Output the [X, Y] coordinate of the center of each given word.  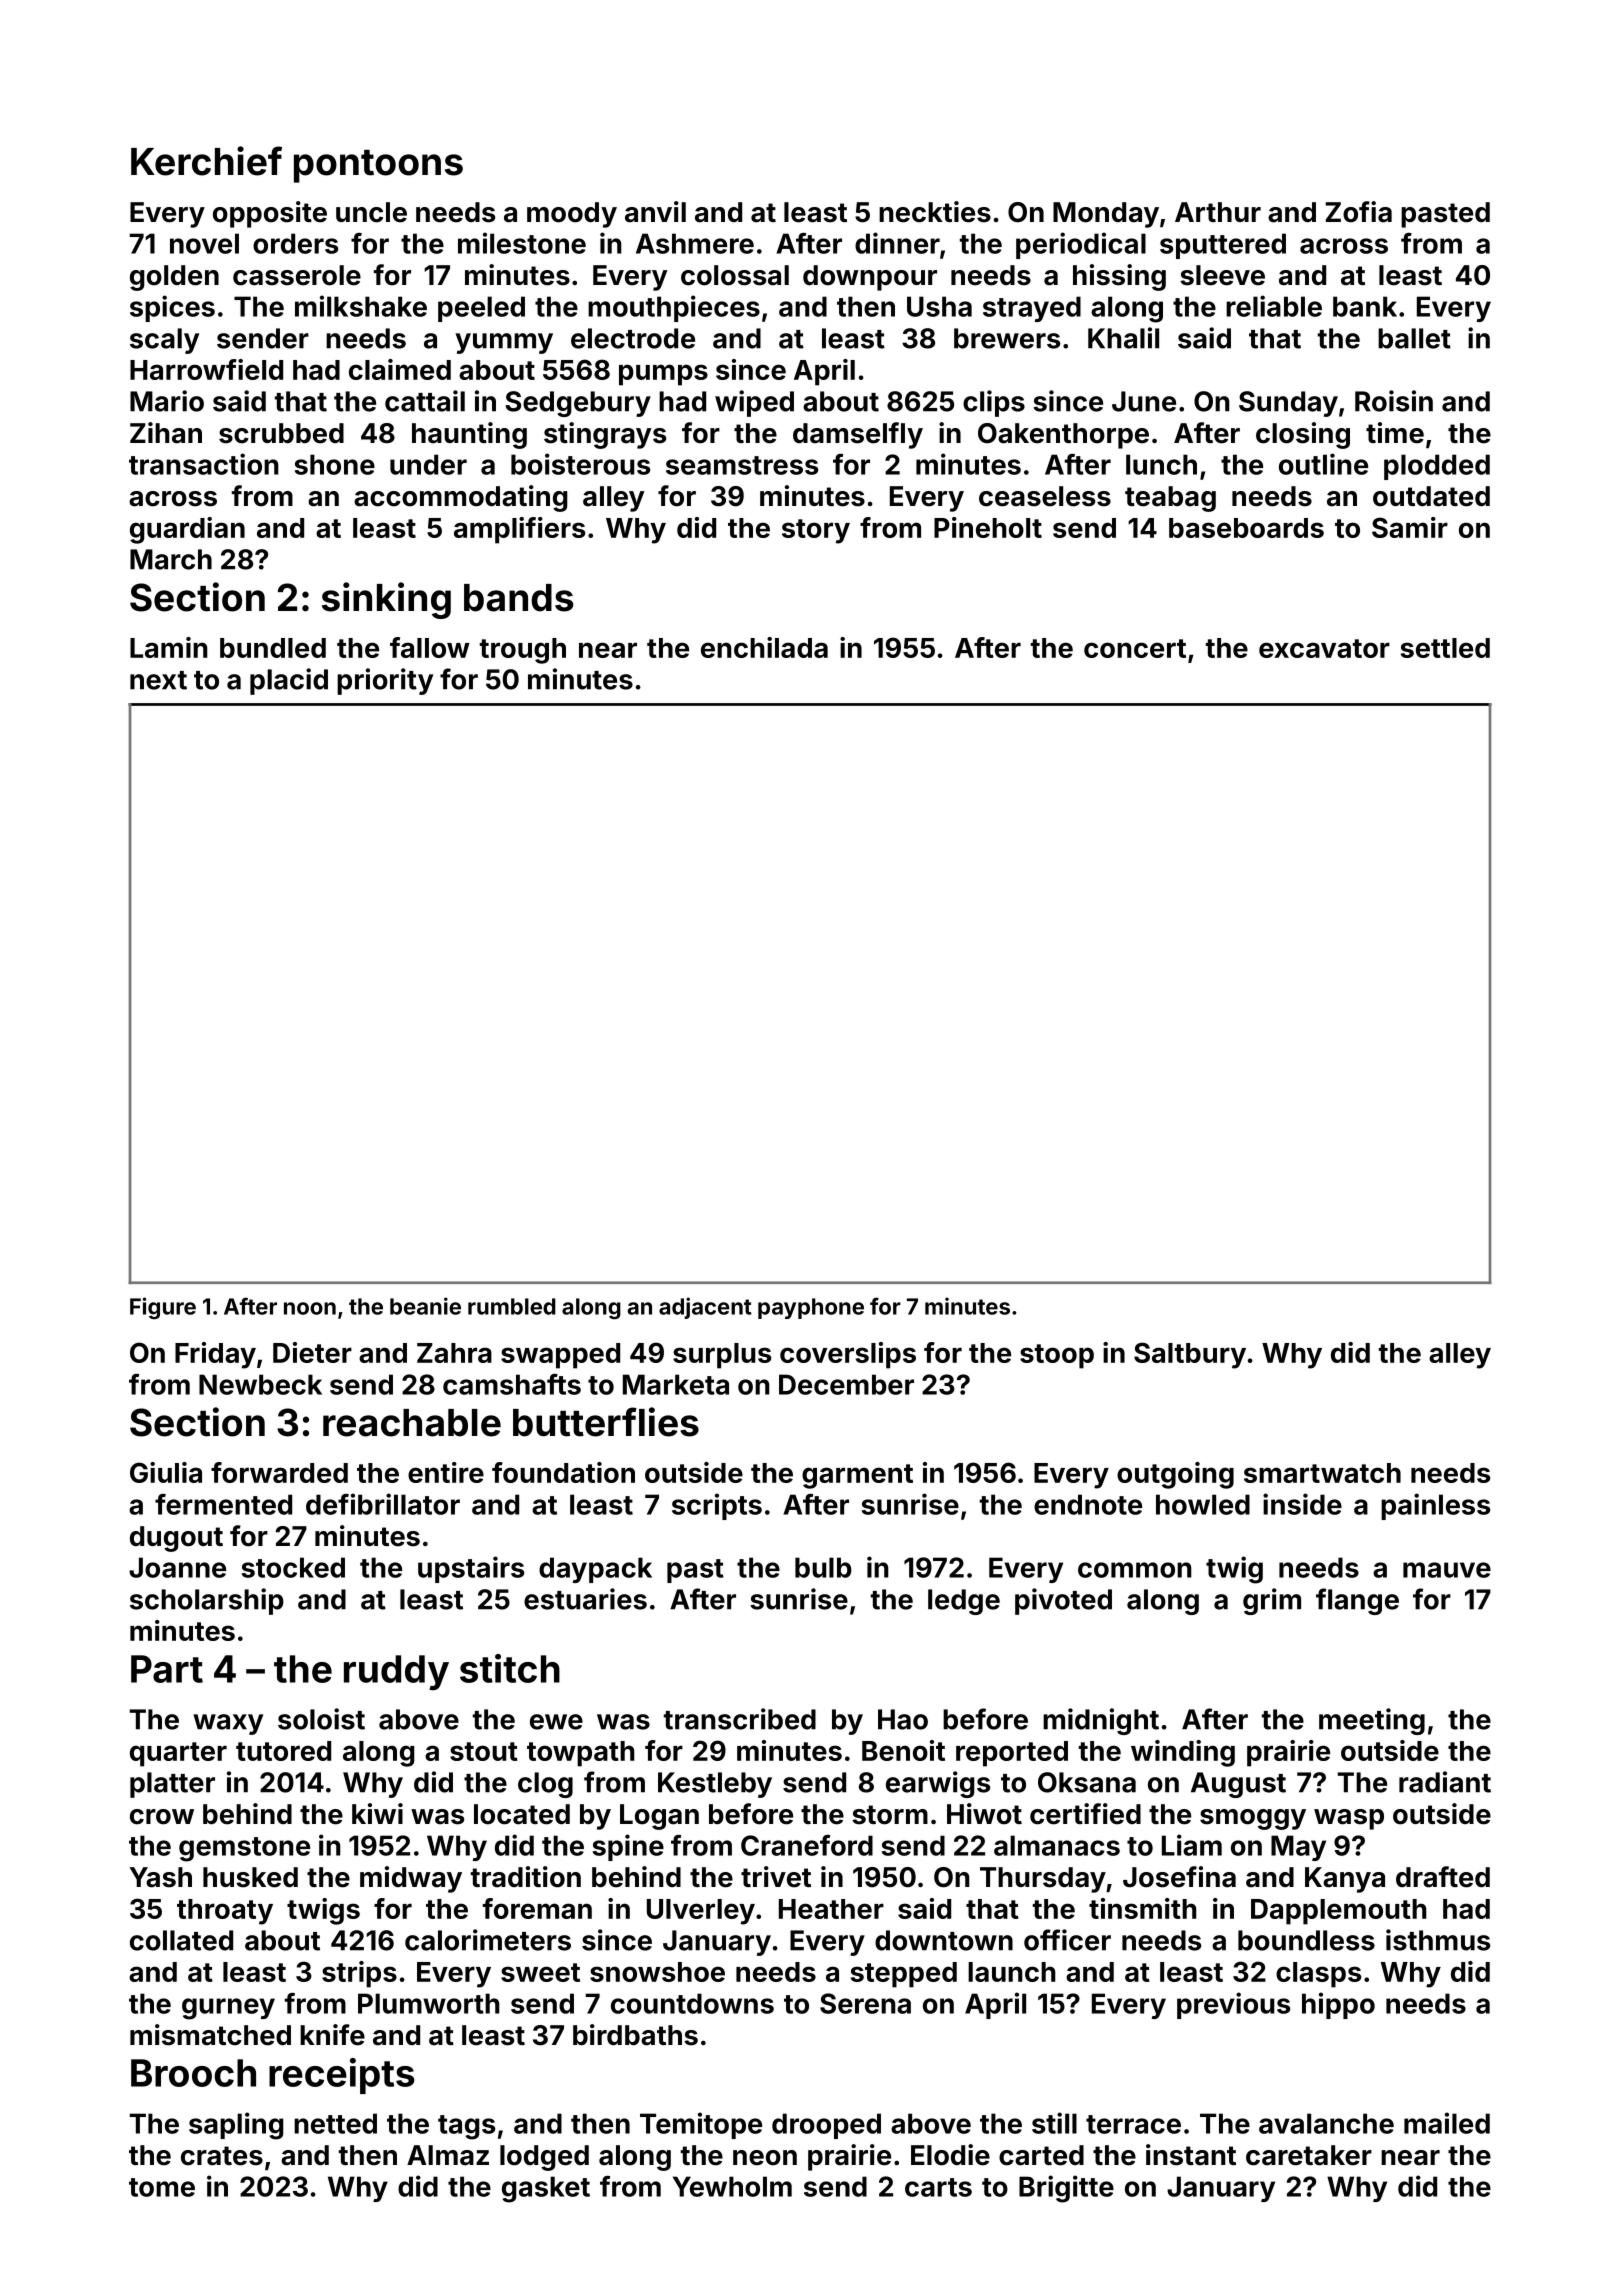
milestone [522, 243]
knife [332, 2035]
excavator [1324, 648]
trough [523, 651]
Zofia [1358, 212]
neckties [935, 212]
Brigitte [1066, 2189]
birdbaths [635, 2035]
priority [385, 681]
